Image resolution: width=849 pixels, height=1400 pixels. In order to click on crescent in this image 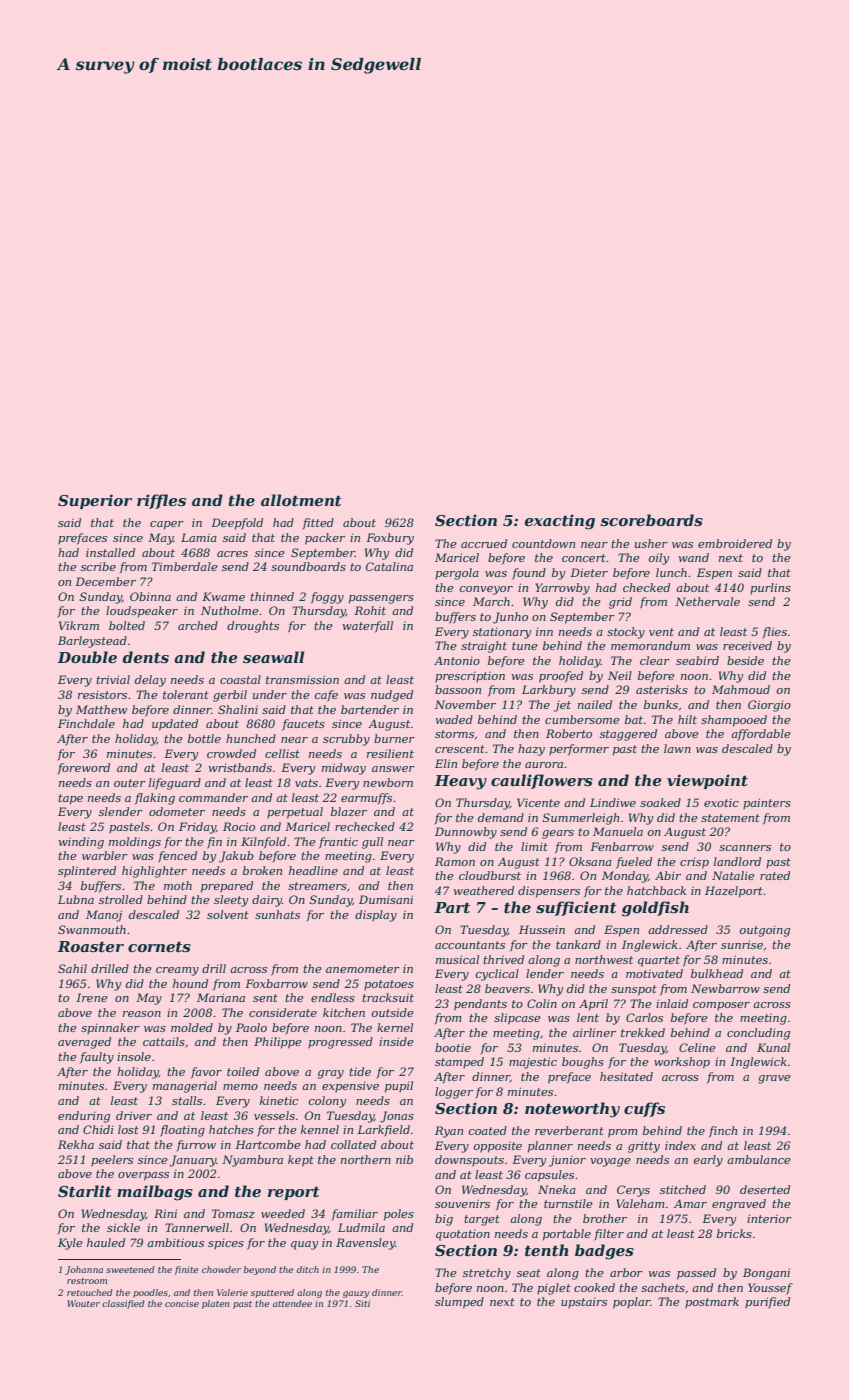, I will do `click(460, 749)`.
